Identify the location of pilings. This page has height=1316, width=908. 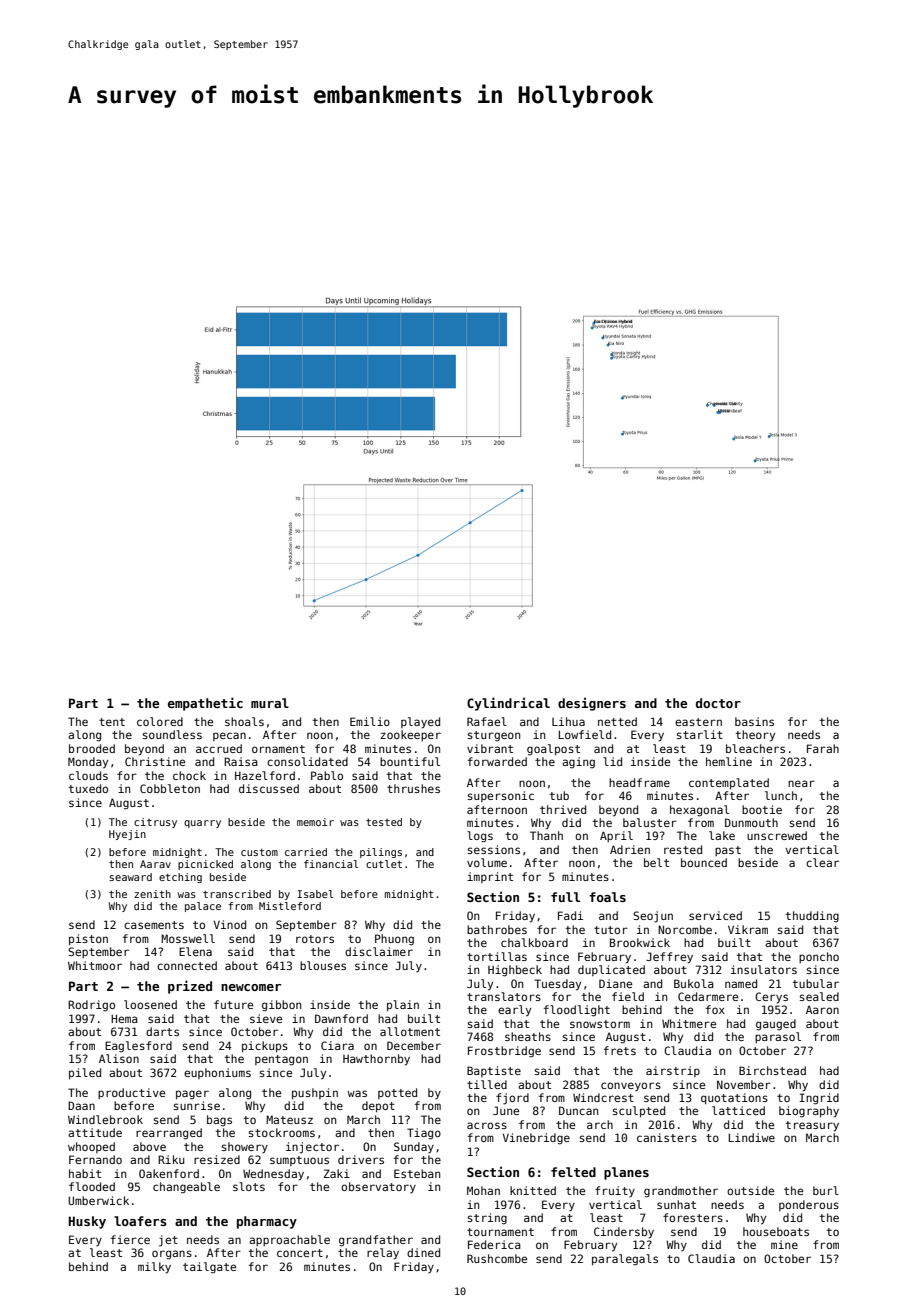
(381, 853).
